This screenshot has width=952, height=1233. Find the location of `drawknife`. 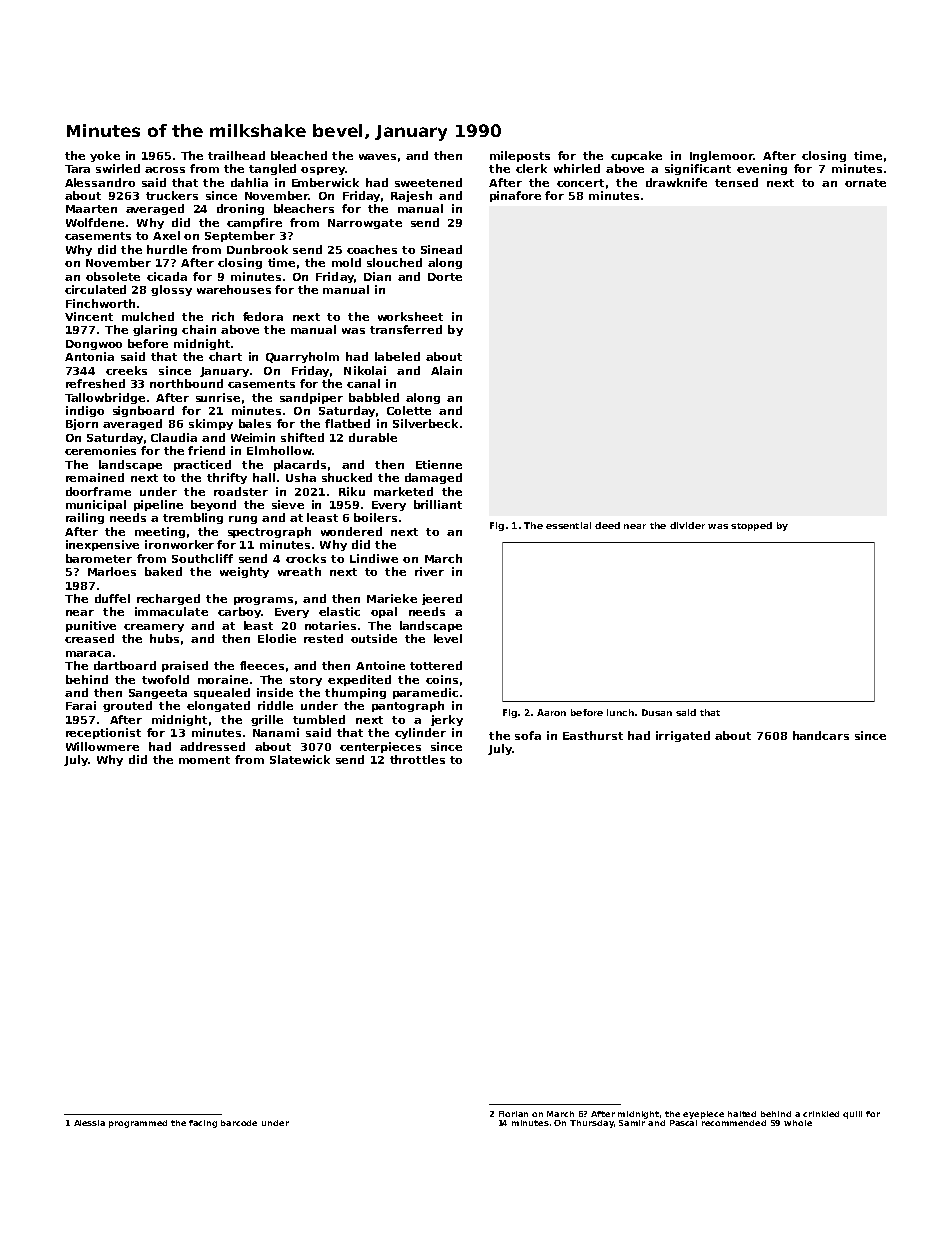

drawknife is located at coordinates (676, 182).
